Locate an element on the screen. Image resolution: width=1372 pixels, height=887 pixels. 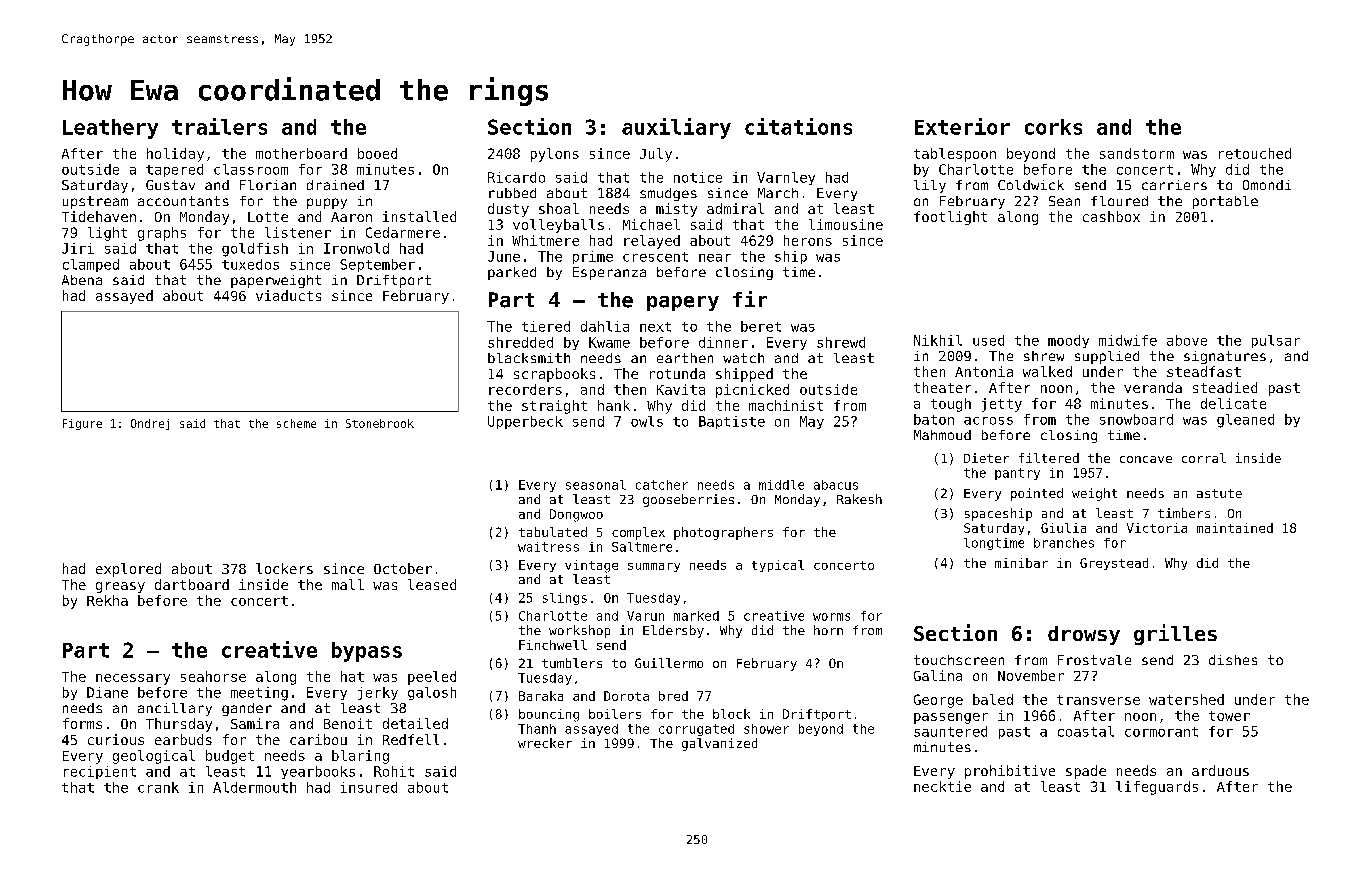
photographers is located at coordinates (723, 533).
